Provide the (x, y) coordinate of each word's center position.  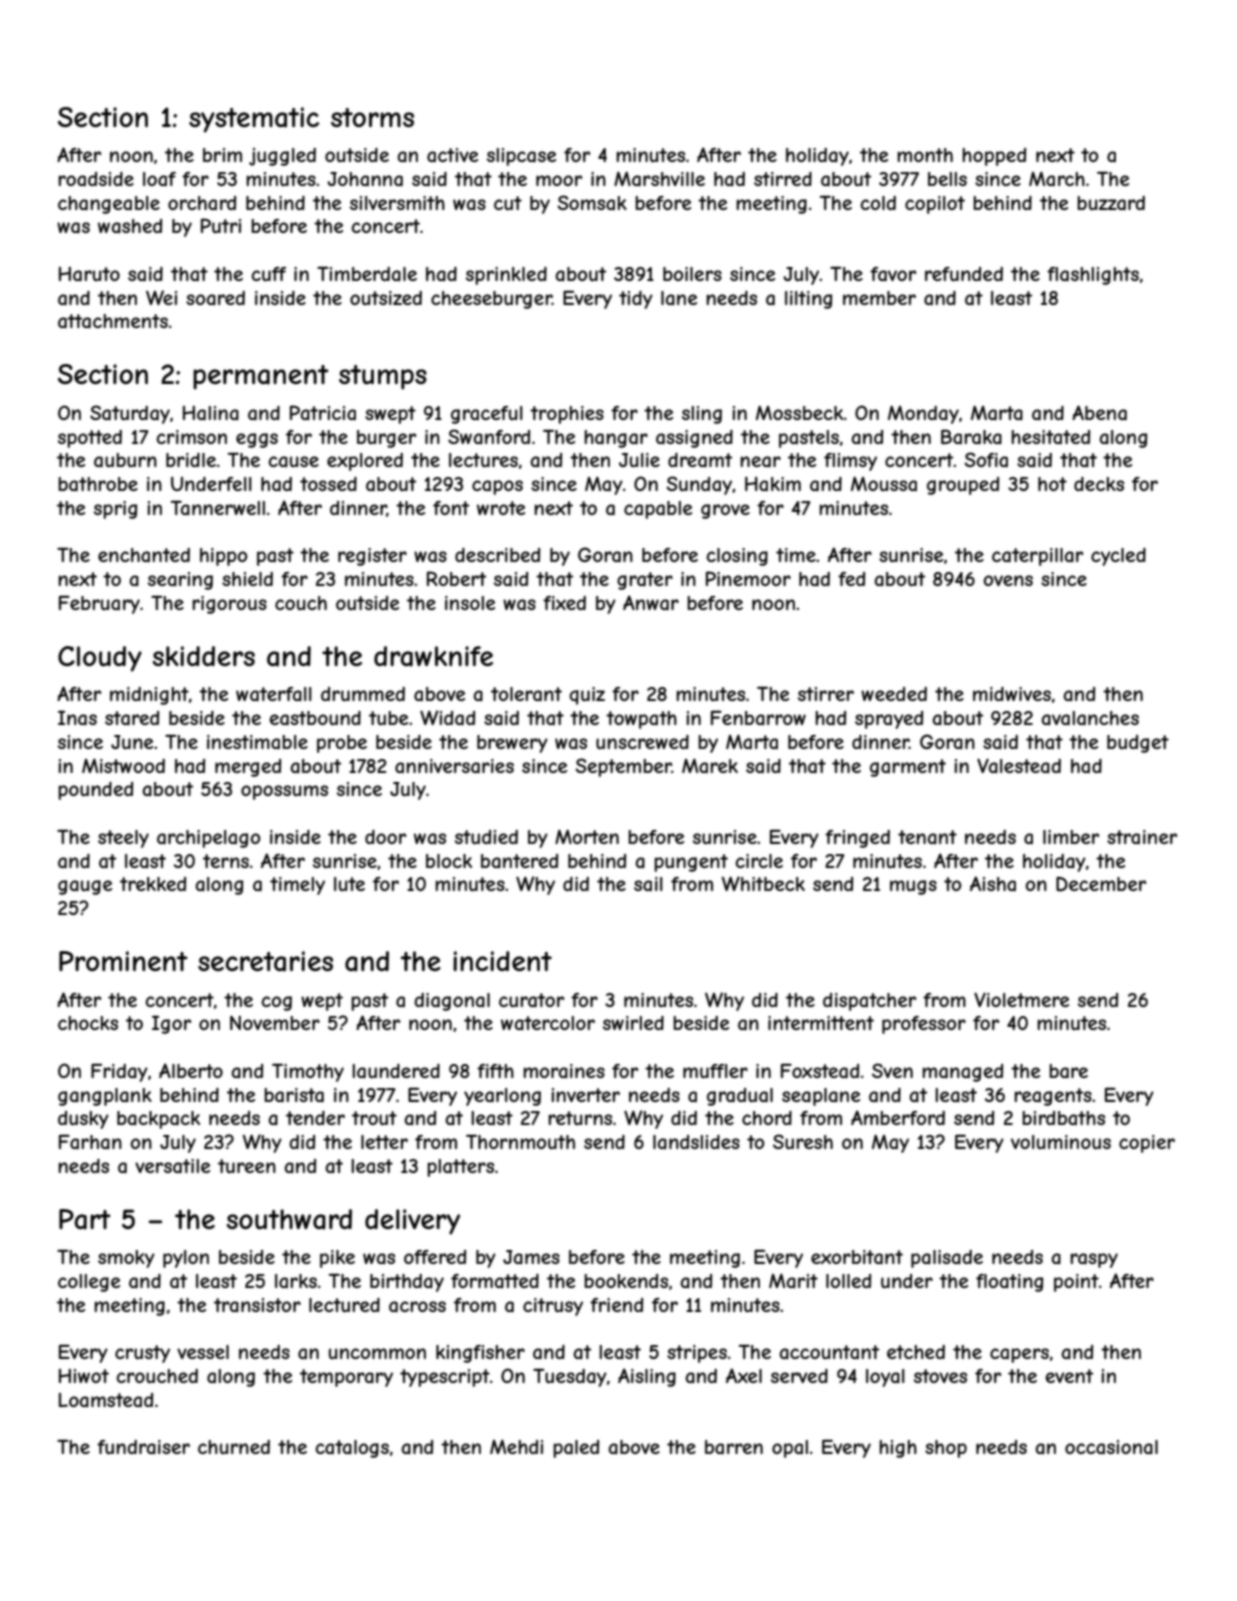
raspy (1094, 1260)
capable (658, 510)
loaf (159, 179)
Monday (923, 414)
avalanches (1090, 718)
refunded (964, 274)
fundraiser (143, 1447)
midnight (149, 696)
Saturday (130, 414)
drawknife (433, 656)
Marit (793, 1281)
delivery (412, 1222)
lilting (808, 300)
